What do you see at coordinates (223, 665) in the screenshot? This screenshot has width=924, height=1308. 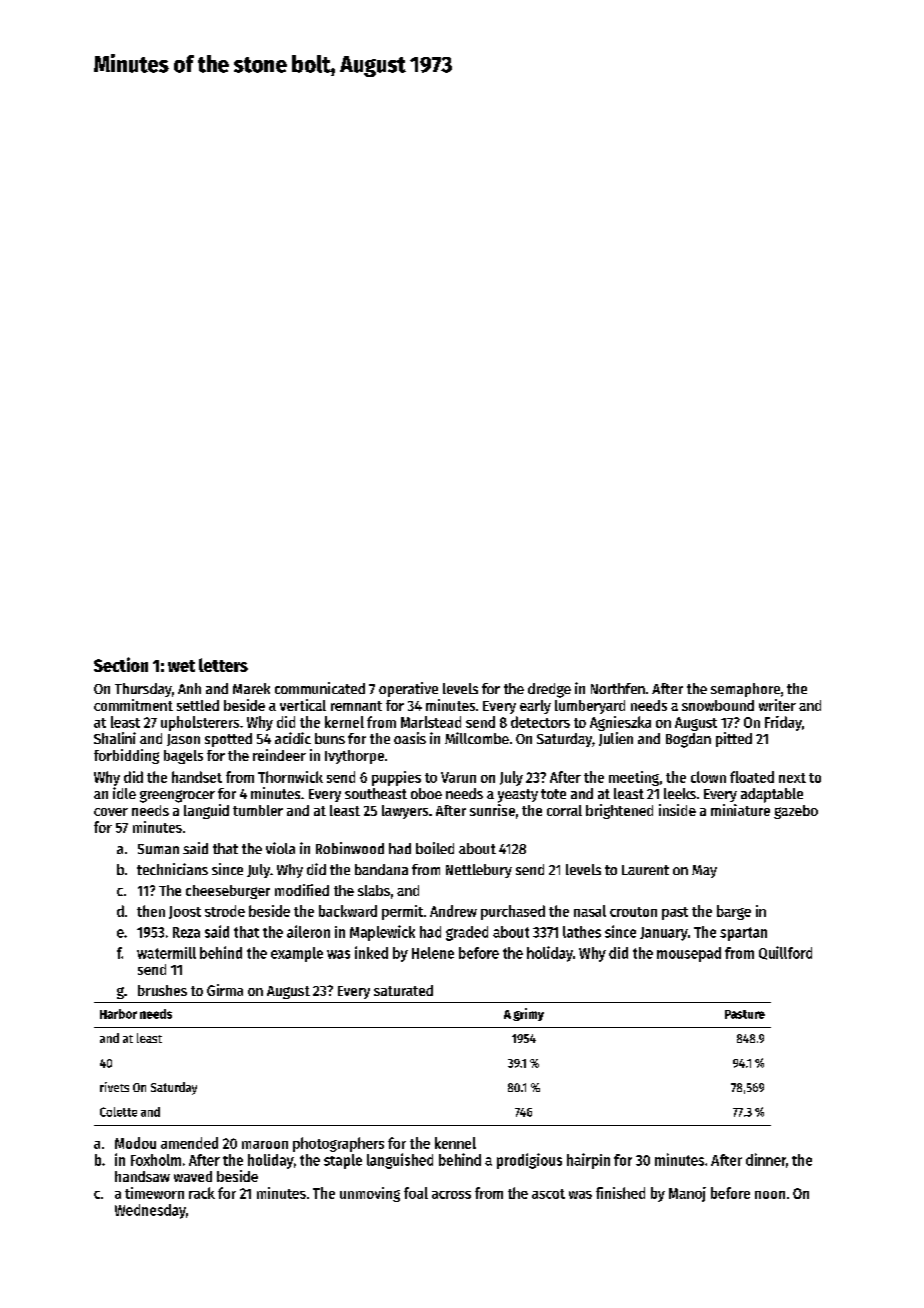 I see `letters` at bounding box center [223, 665].
